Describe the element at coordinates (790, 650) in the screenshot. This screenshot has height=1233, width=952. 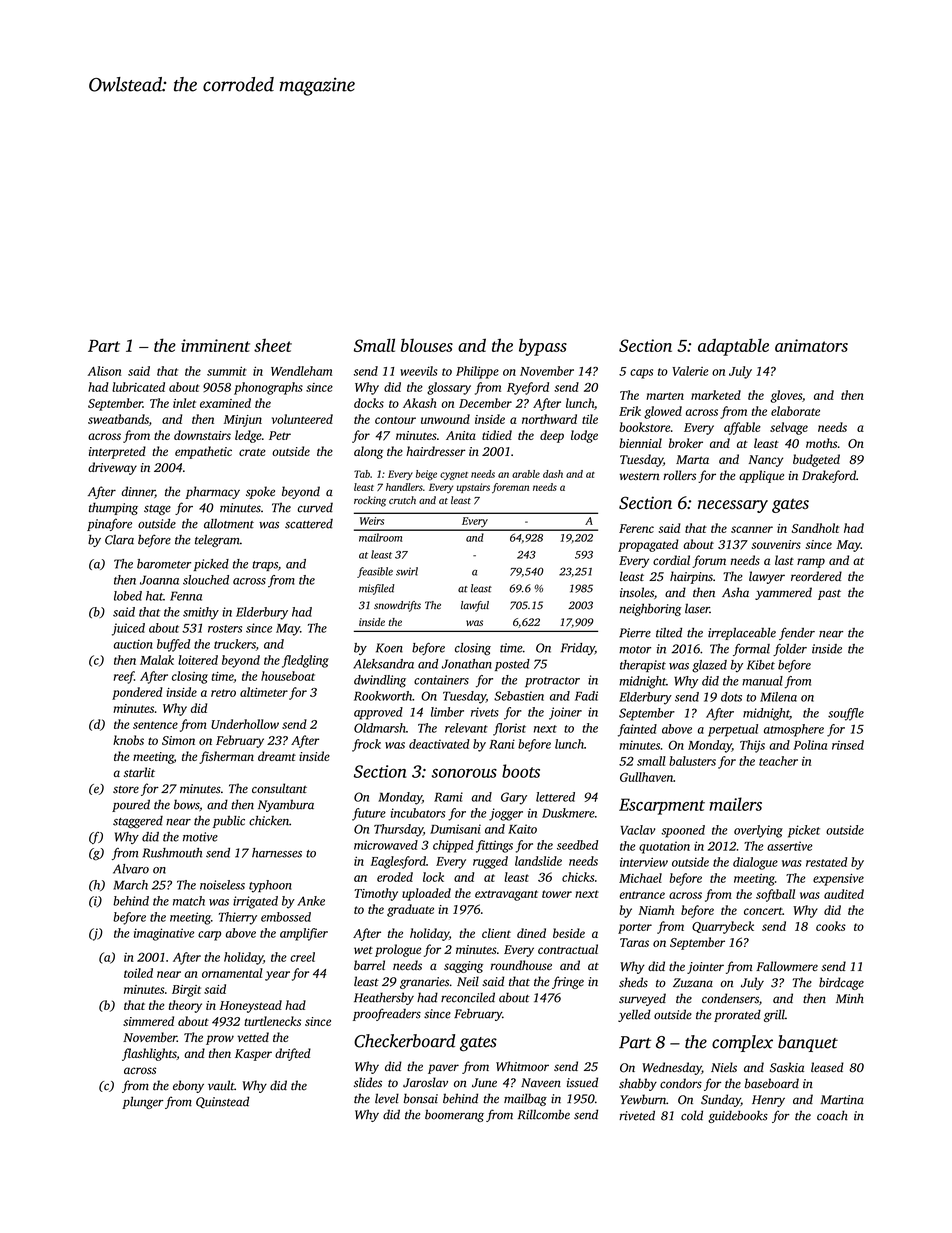
I see `folder` at that location.
